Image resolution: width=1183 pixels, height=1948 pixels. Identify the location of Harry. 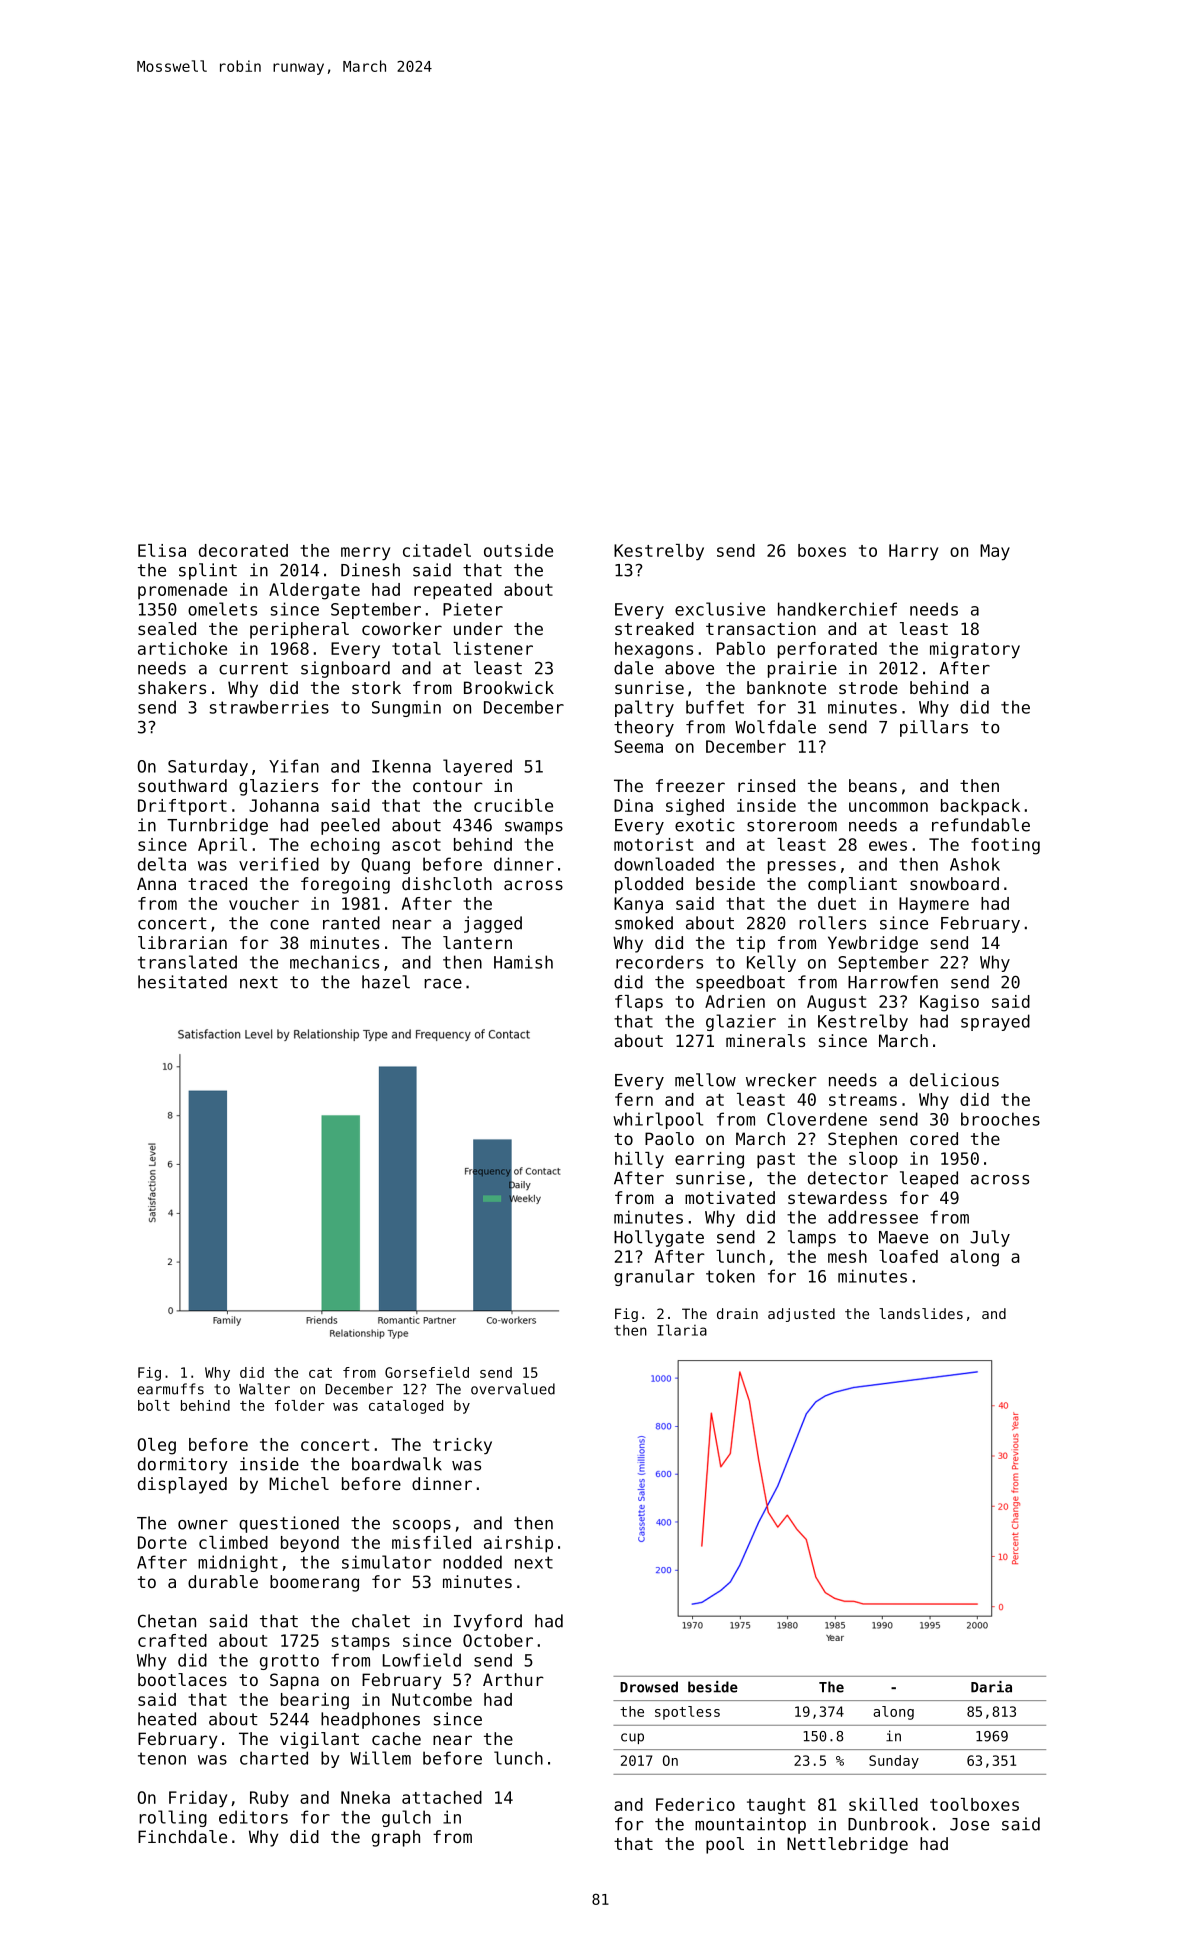
(913, 552).
